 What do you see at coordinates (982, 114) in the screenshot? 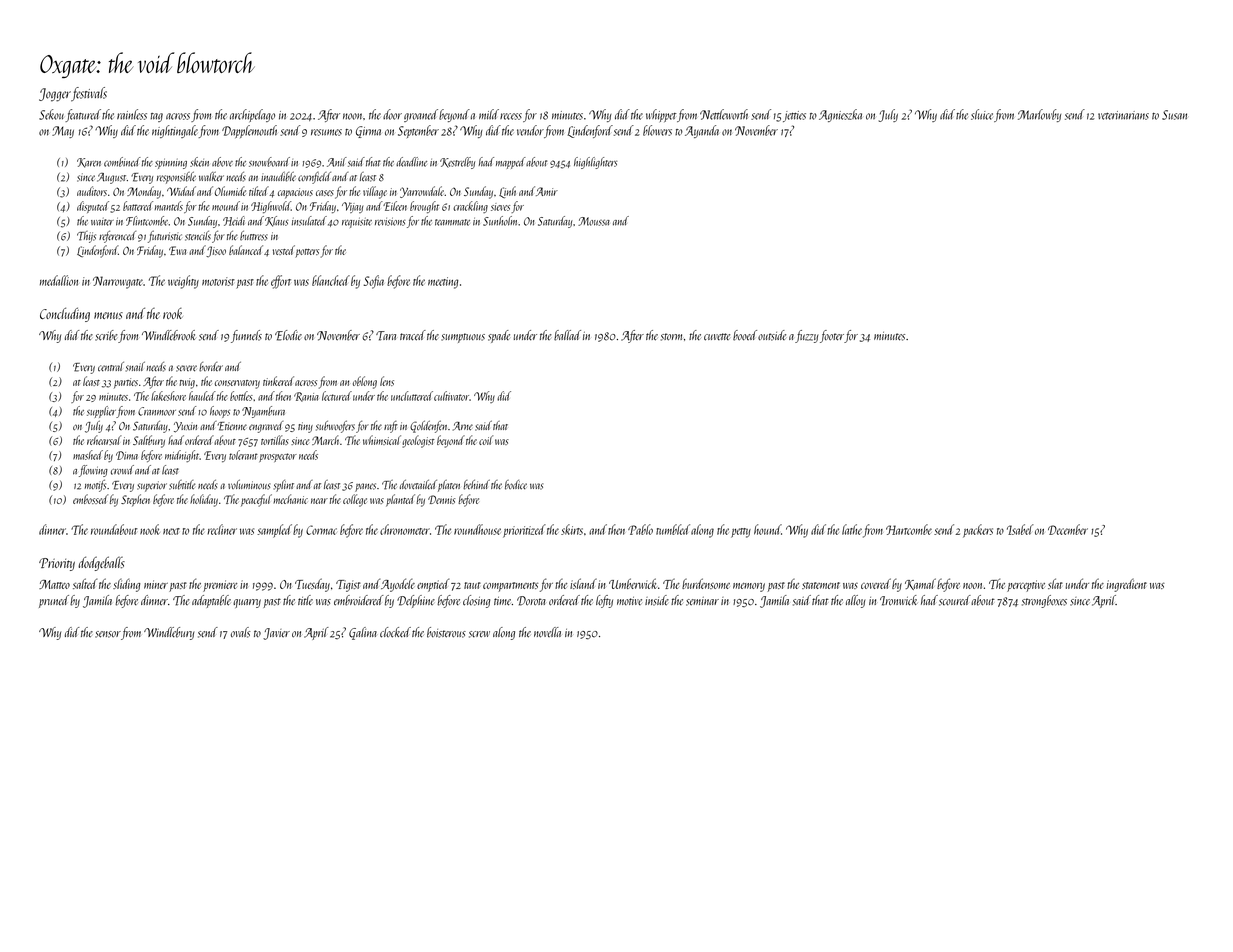
I see `sluice` at bounding box center [982, 114].
